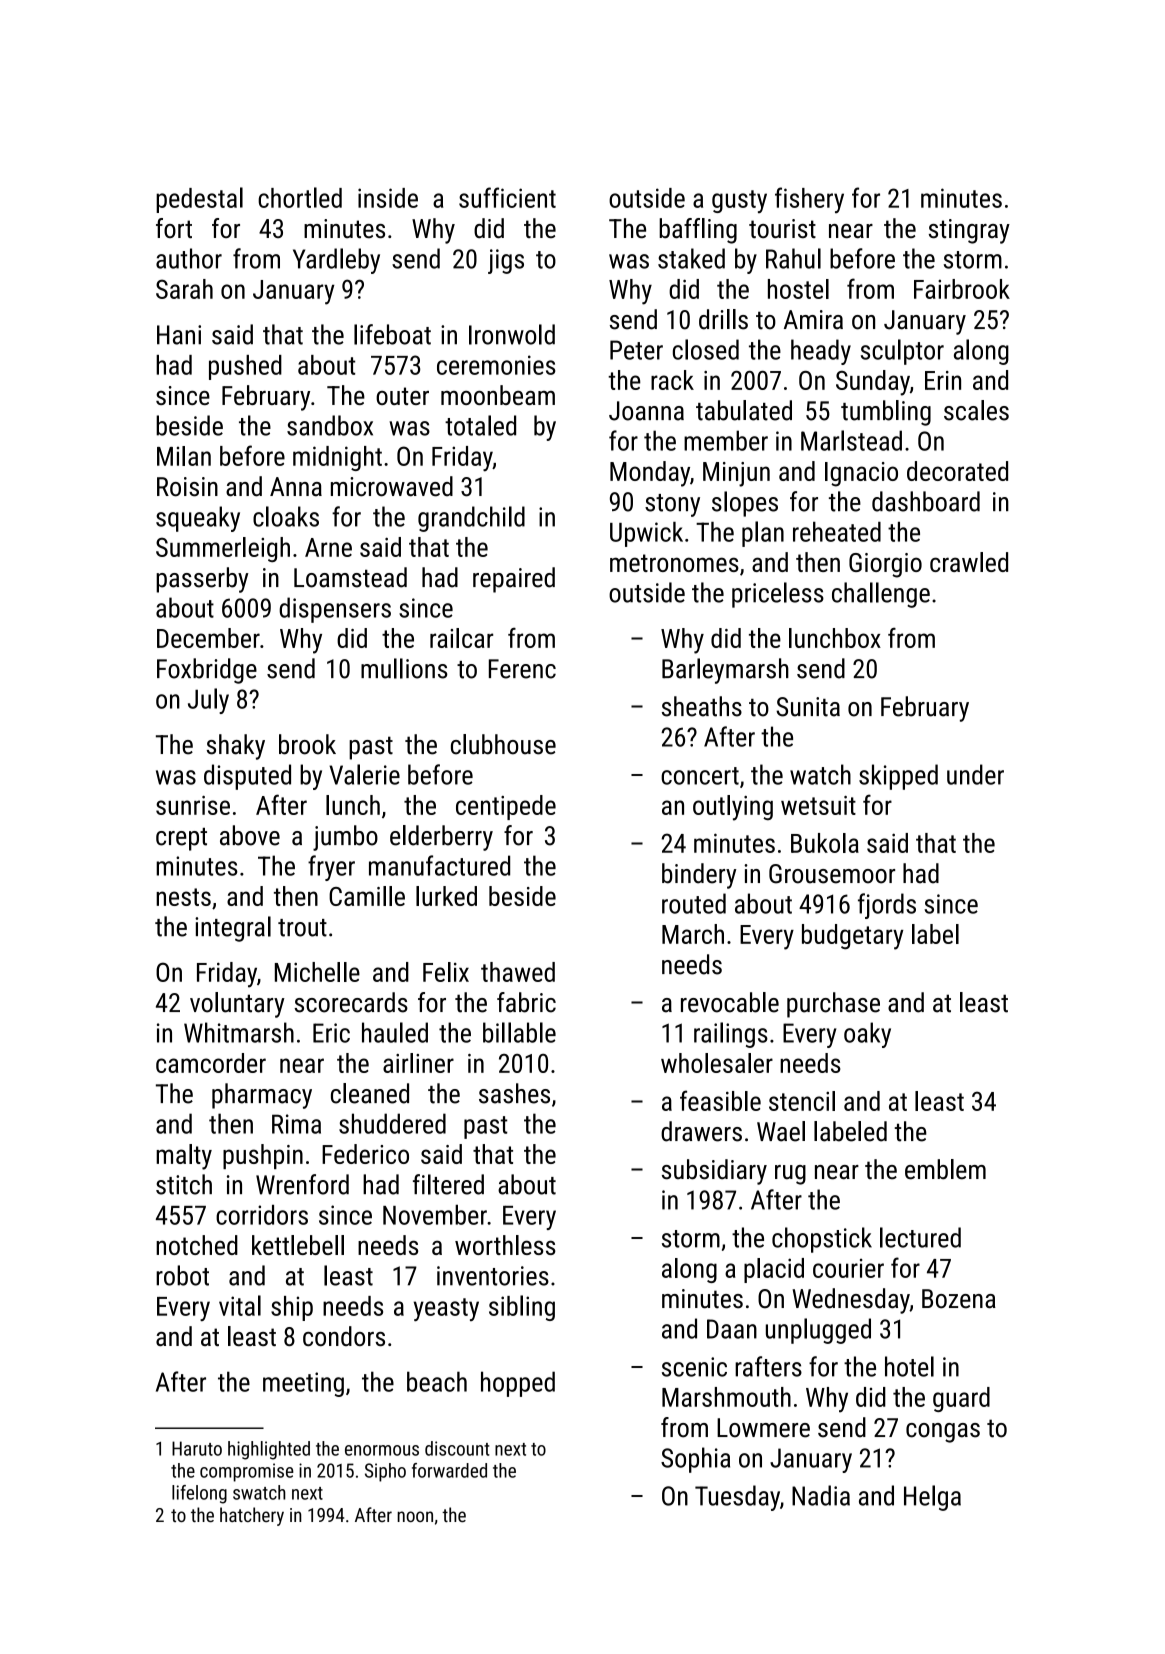 This page has width=1165, height=1654. Describe the element at coordinates (522, 669) in the page. I see `Ferenc` at that location.
